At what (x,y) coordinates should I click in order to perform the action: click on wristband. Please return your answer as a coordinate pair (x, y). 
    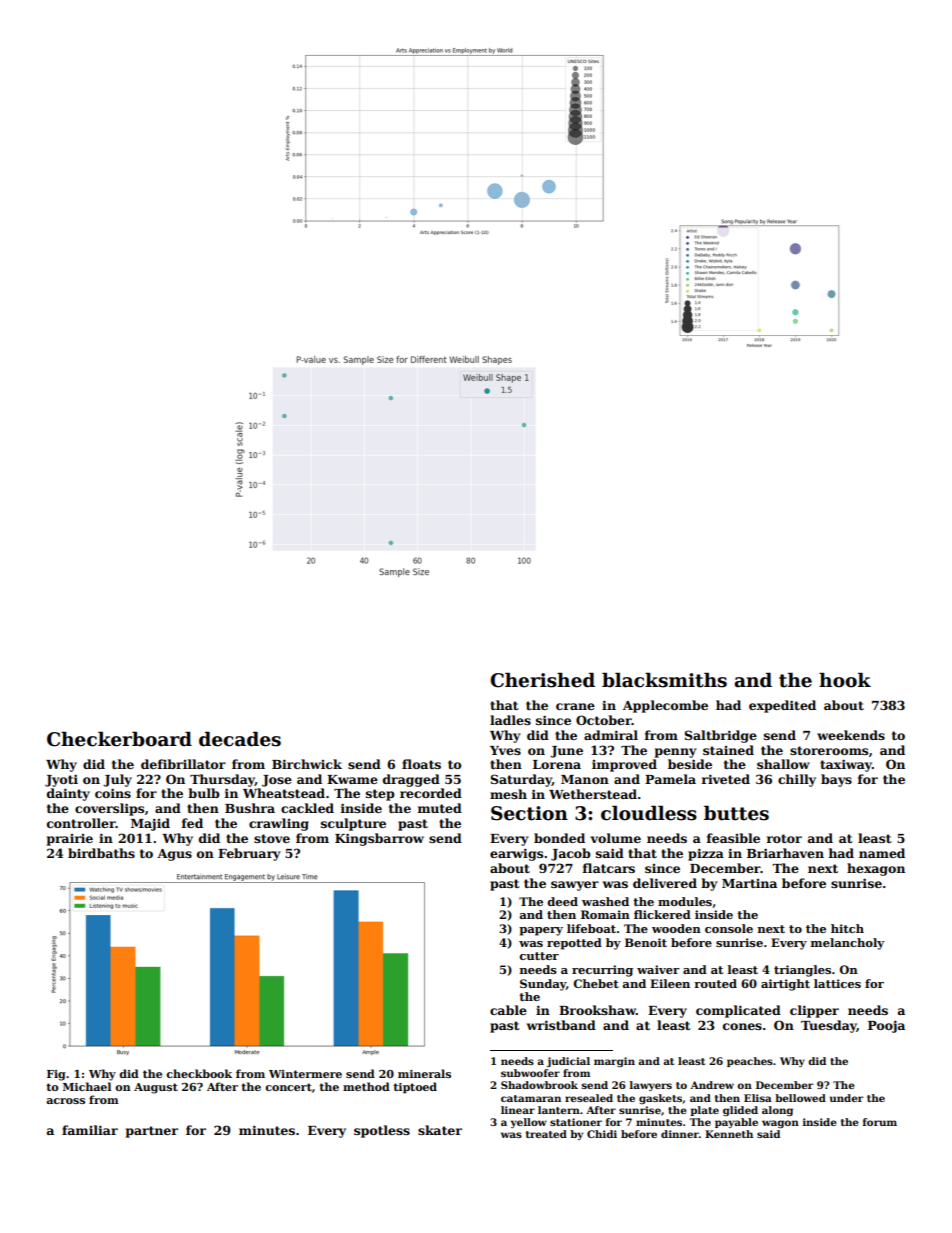
    Looking at the image, I should click on (561, 1025).
